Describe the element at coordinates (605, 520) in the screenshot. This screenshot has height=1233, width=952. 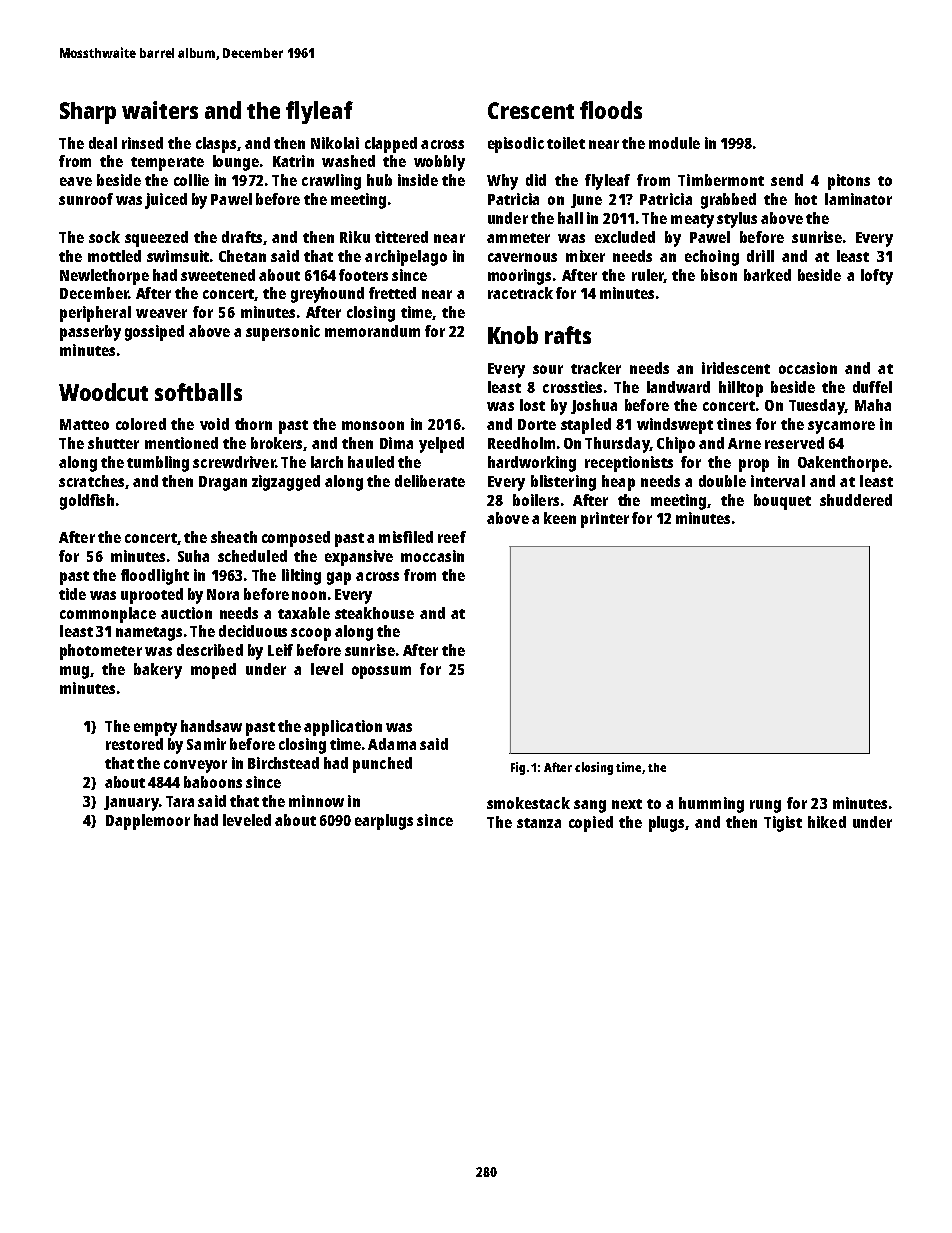
I see `printer` at that location.
